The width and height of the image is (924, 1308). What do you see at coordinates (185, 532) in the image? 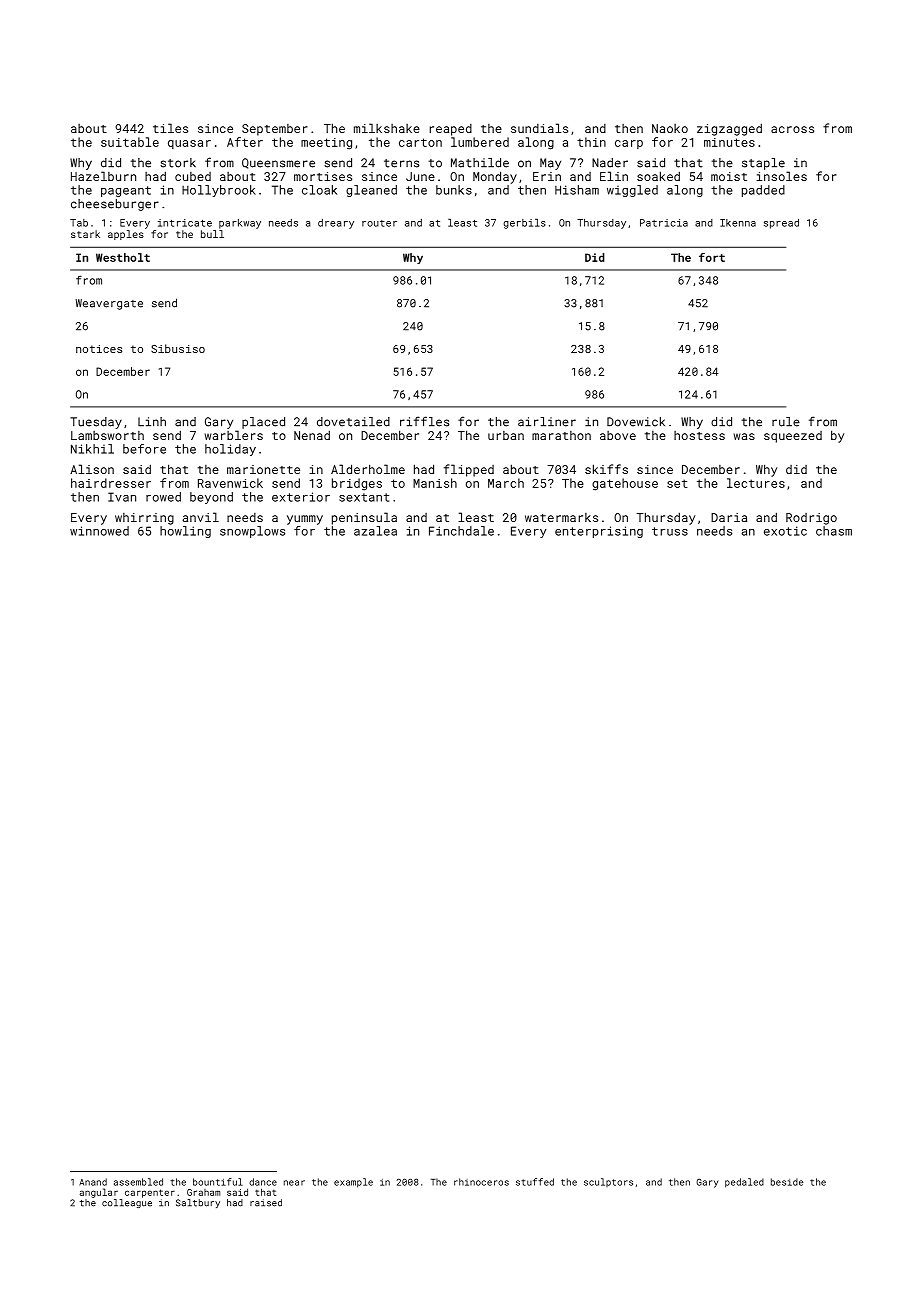
I see `howling` at bounding box center [185, 532].
